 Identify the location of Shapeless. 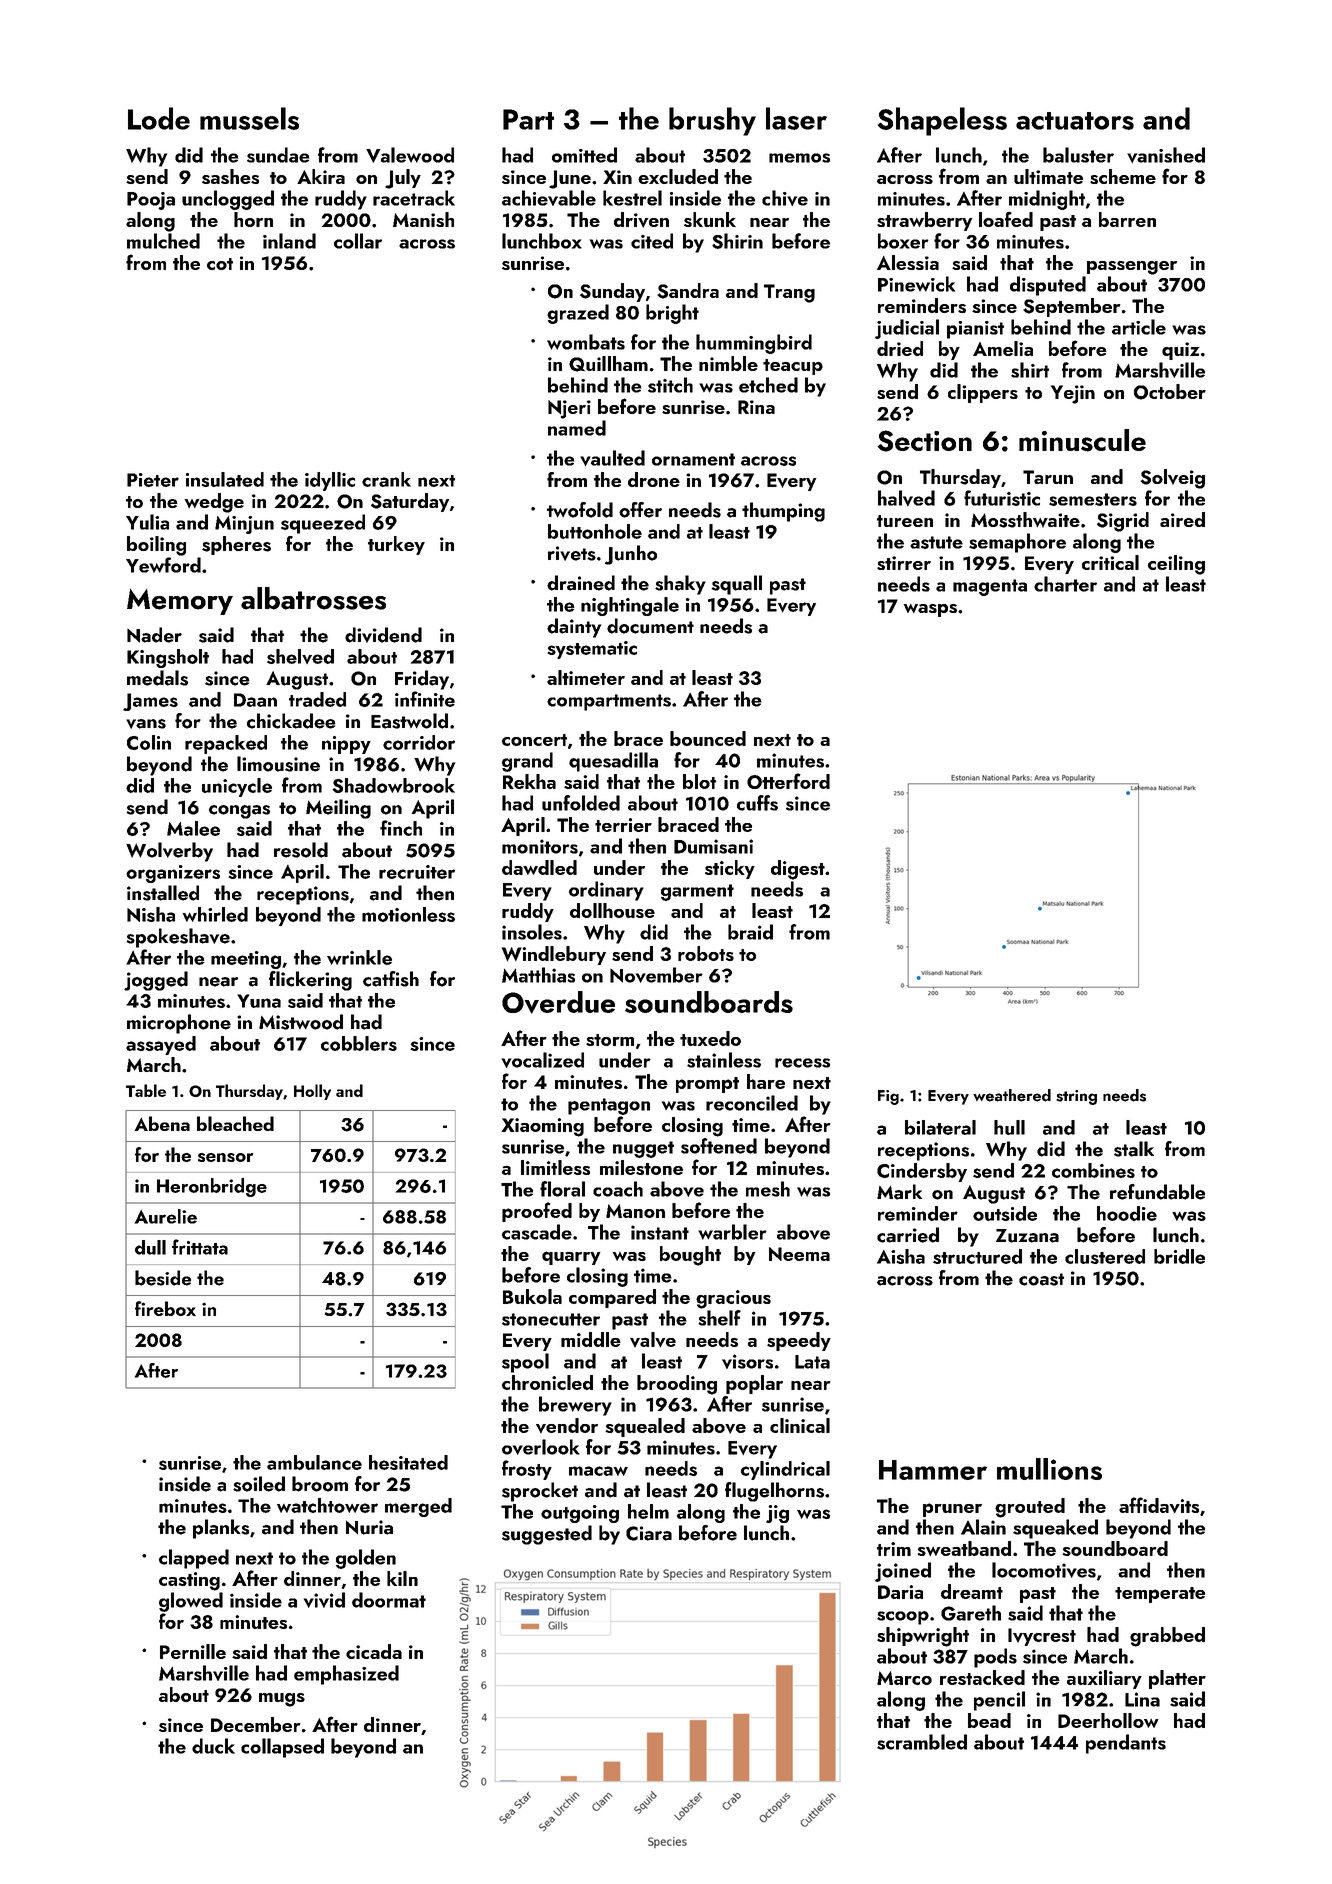
(942, 121).
